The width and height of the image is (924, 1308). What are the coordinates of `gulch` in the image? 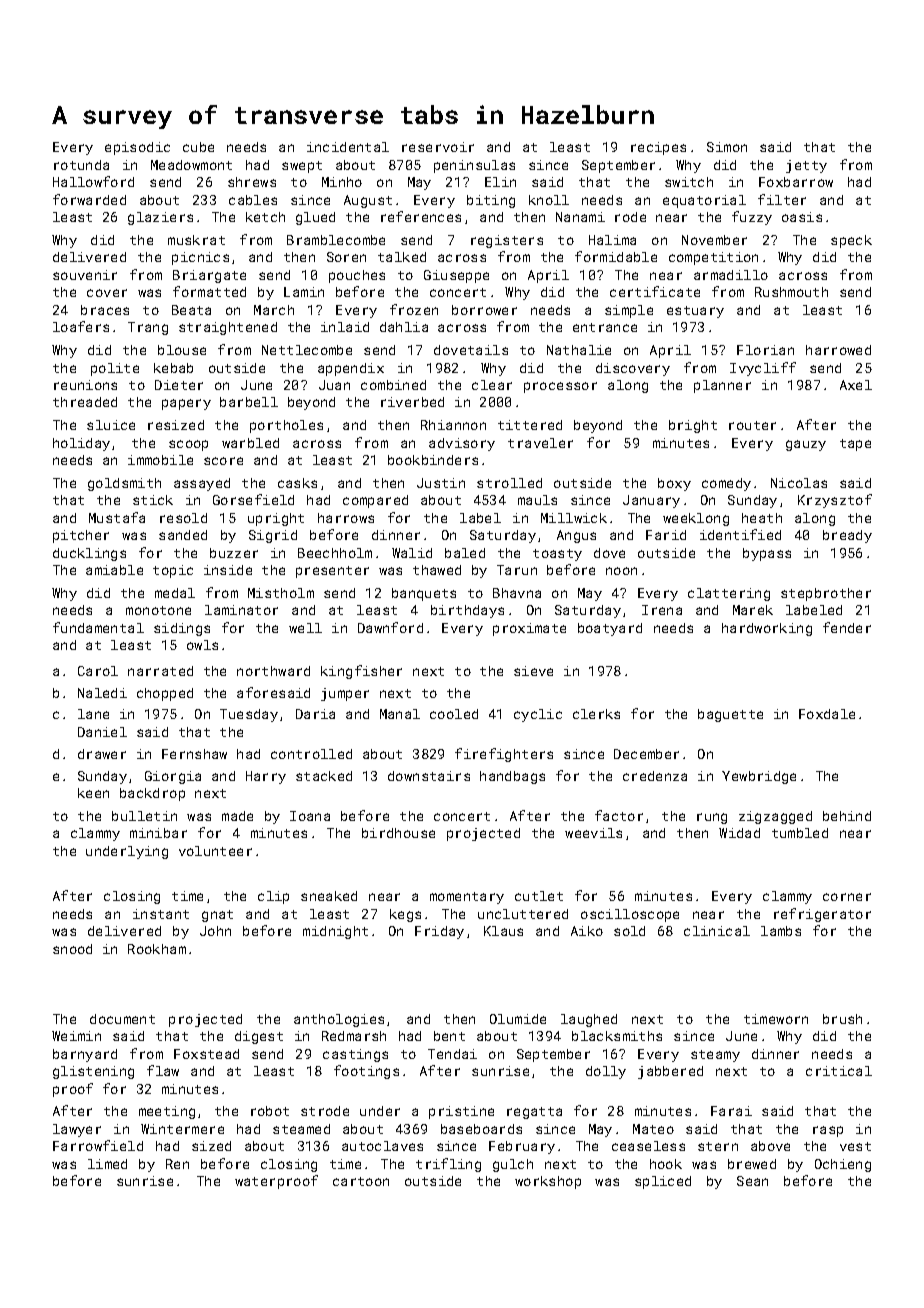 It's located at (513, 1165).
